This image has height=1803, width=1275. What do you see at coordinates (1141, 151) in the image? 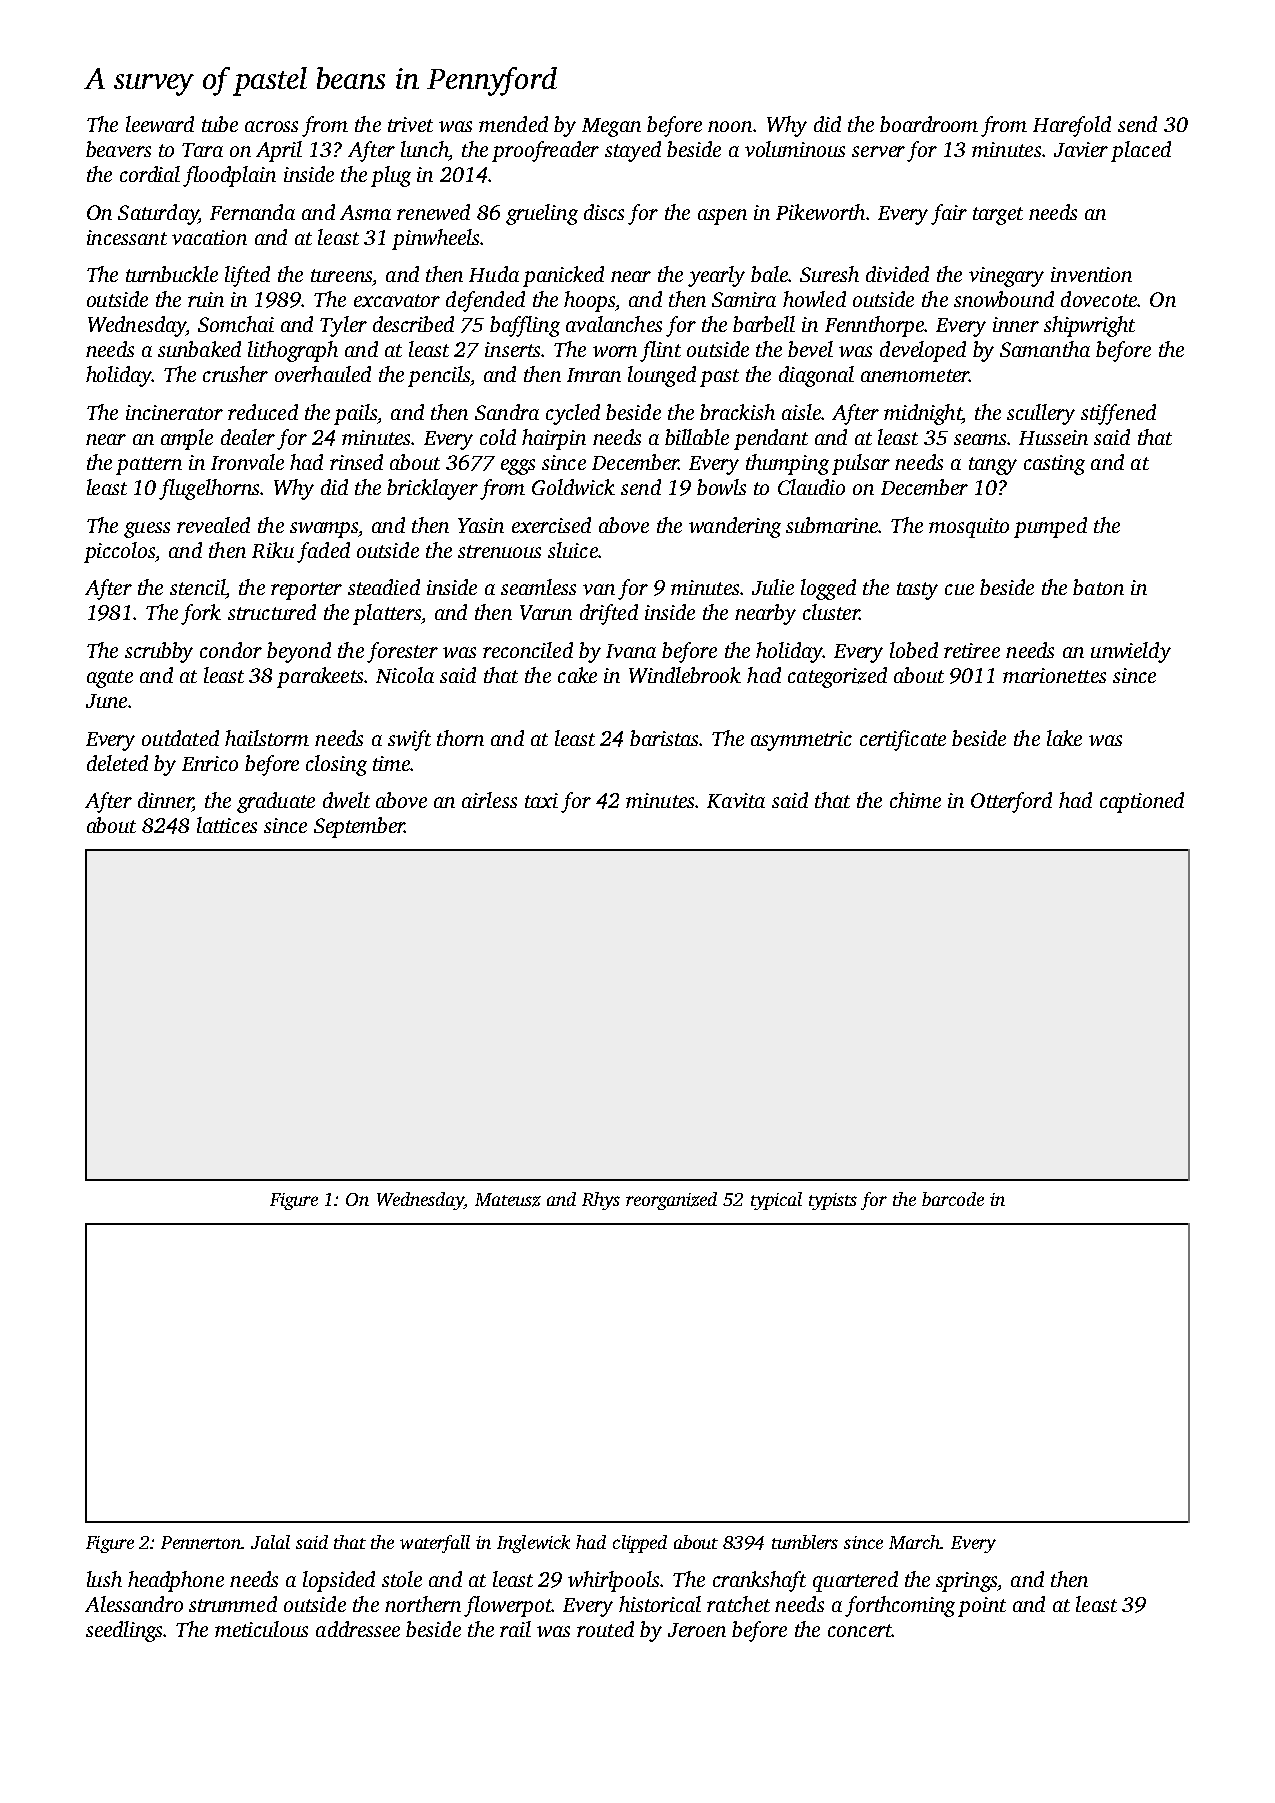
I see `placed` at bounding box center [1141, 151].
